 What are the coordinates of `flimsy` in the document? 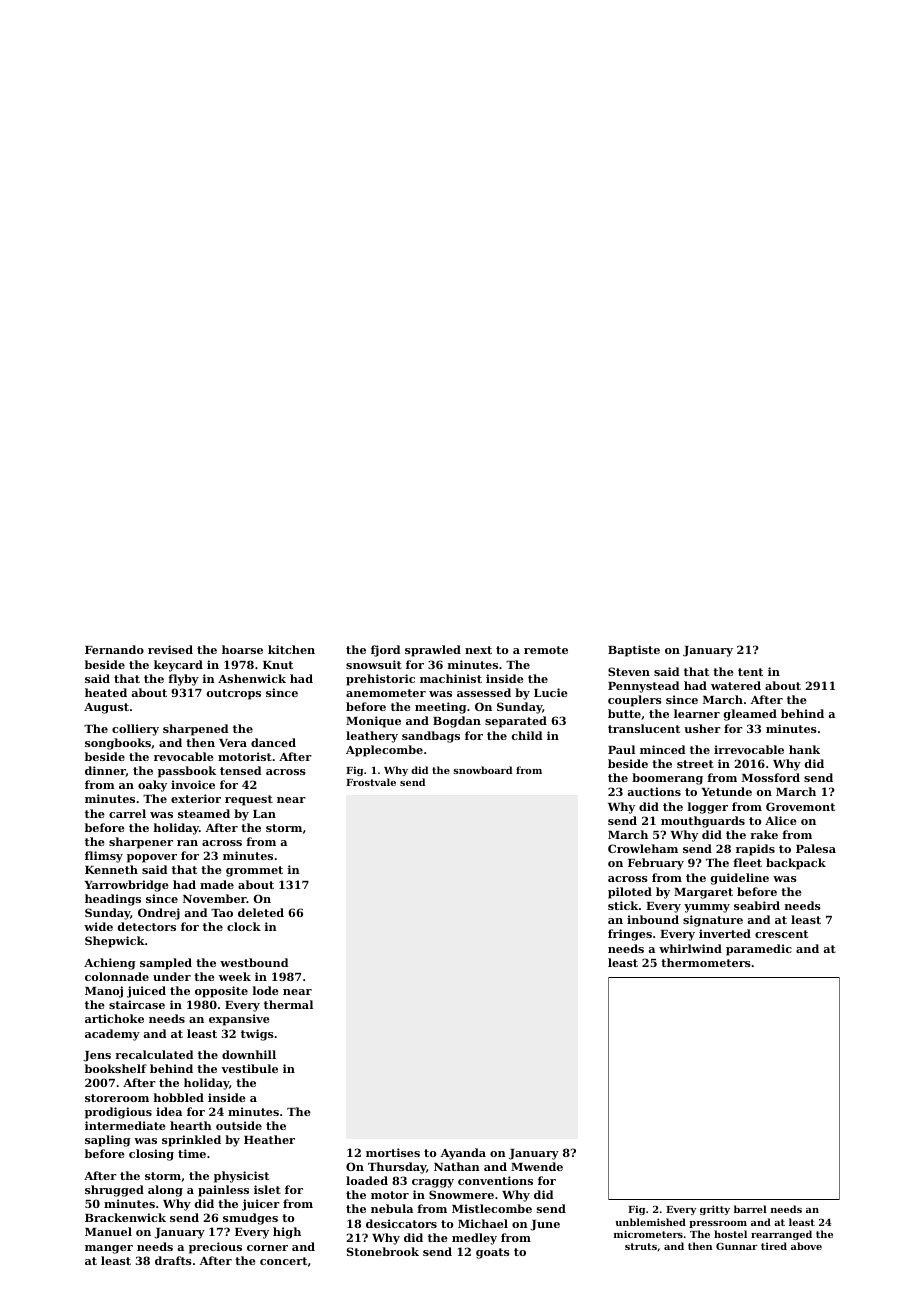 It's located at (104, 857).
